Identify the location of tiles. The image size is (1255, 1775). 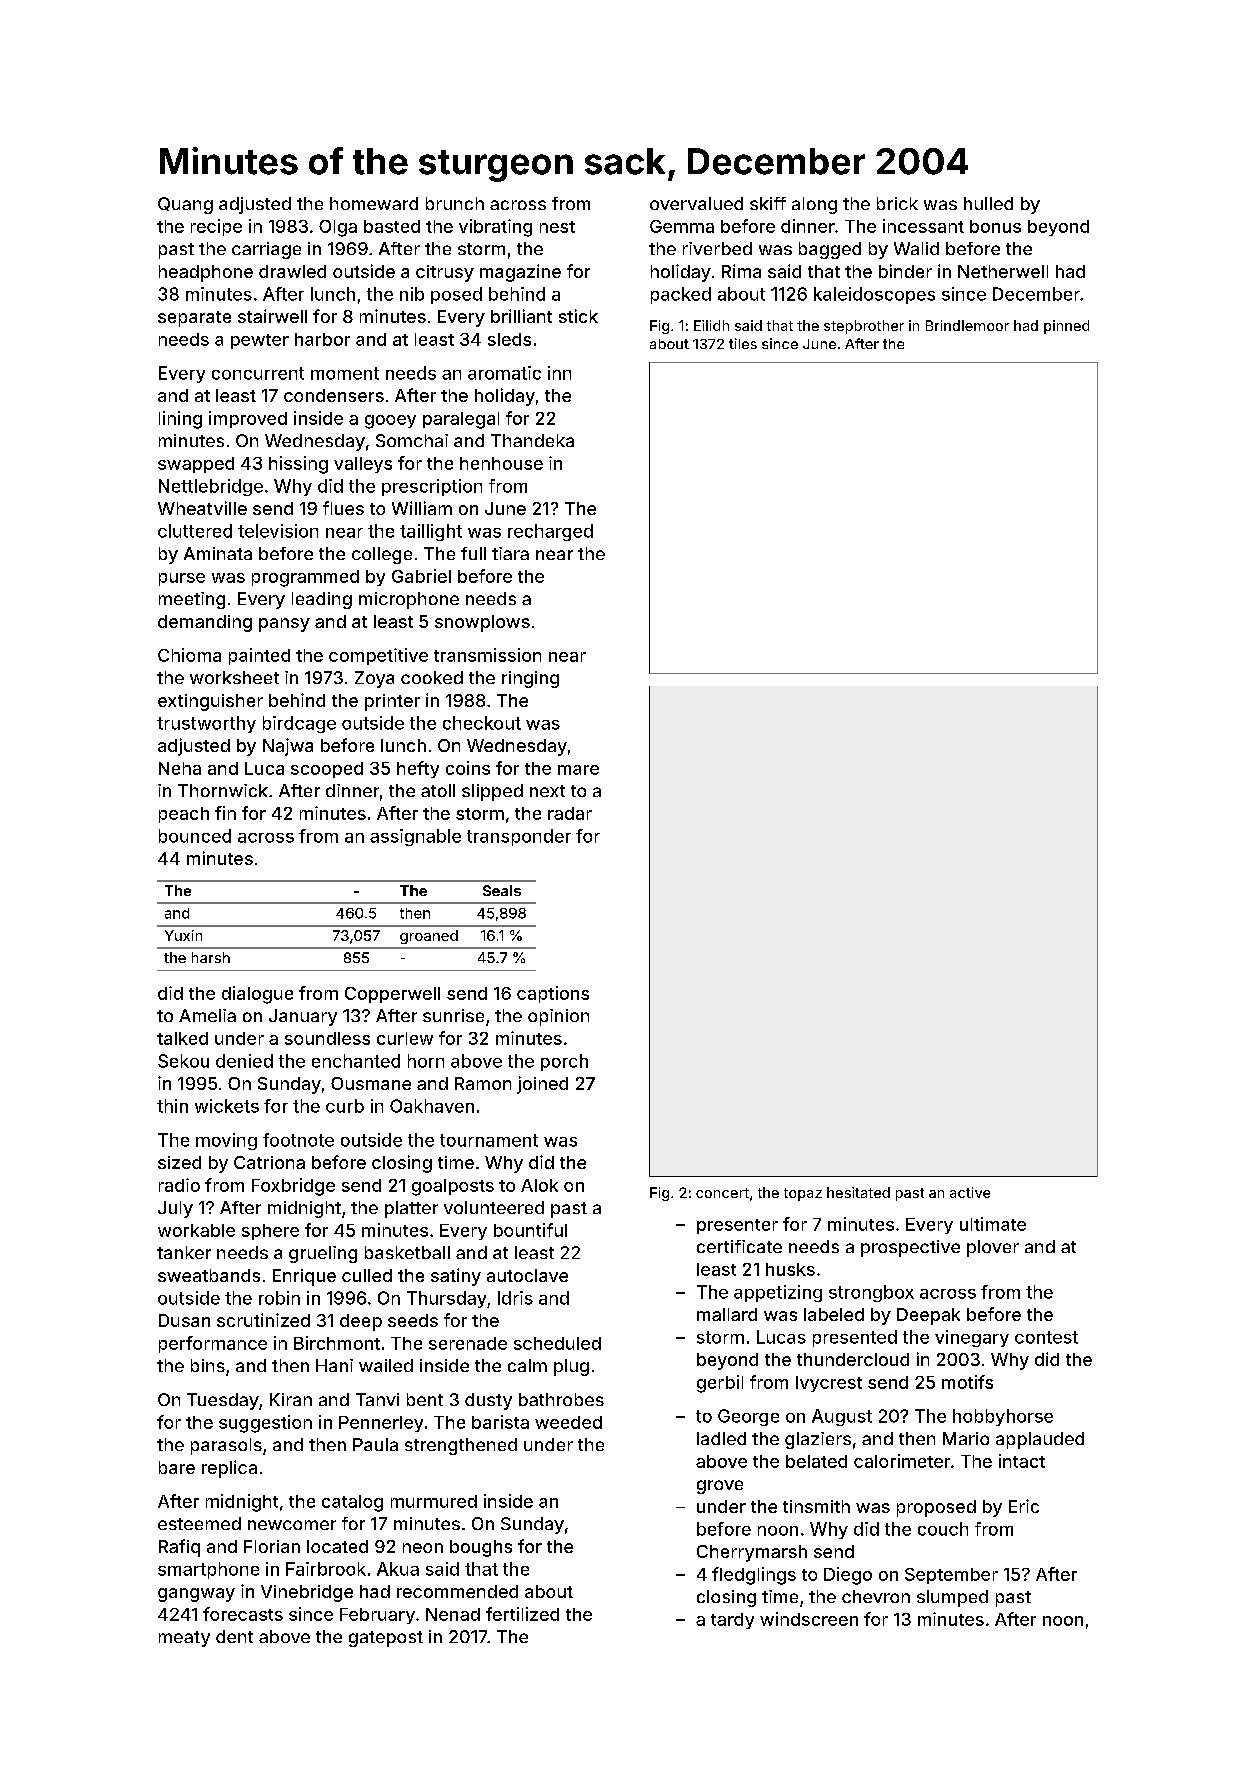
(743, 343).
